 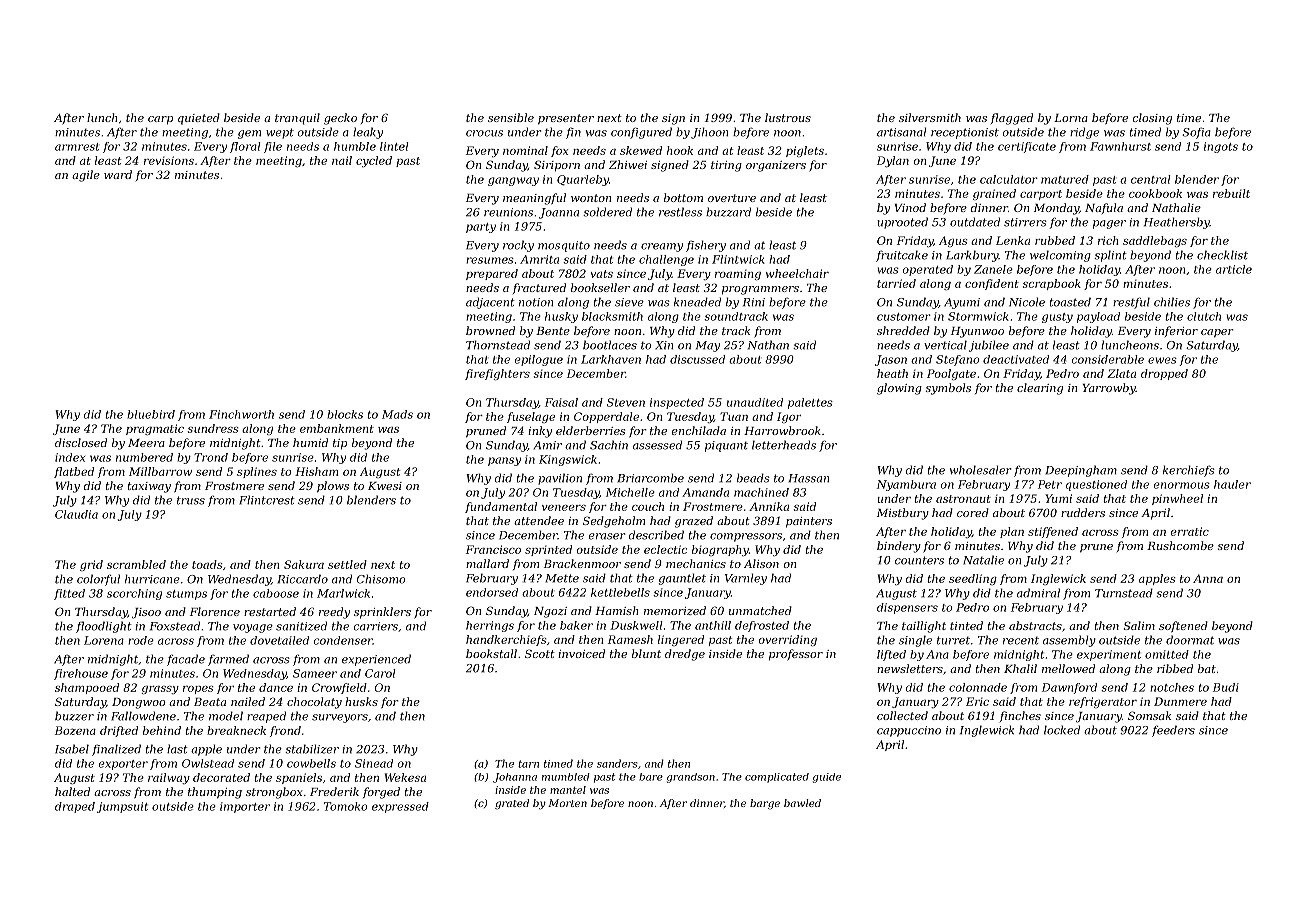 I want to click on adjacent, so click(x=490, y=303).
